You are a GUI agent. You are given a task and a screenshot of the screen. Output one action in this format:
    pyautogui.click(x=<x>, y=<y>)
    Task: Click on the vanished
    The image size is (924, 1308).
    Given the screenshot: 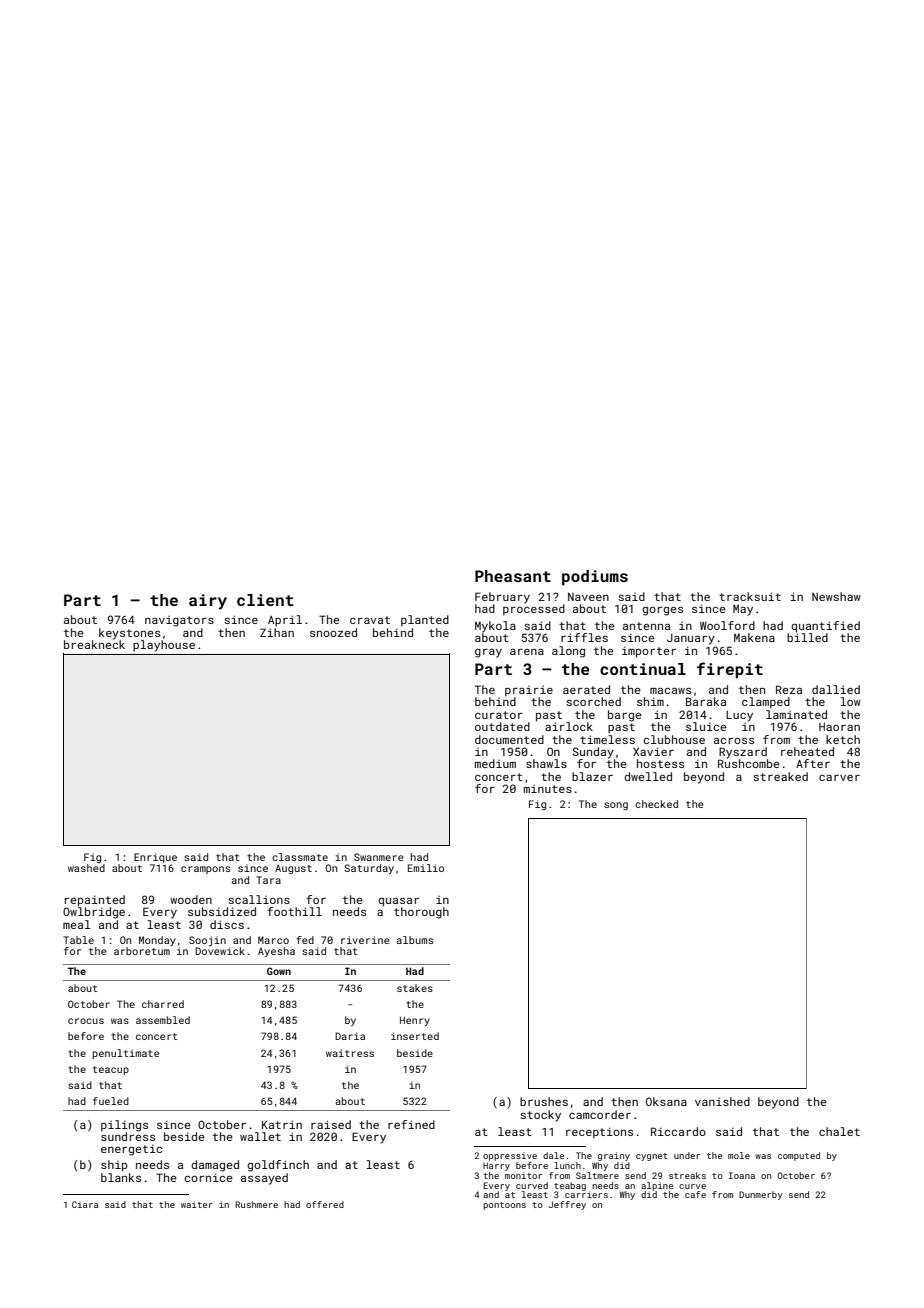 What is the action you would take?
    pyautogui.click(x=722, y=1101)
